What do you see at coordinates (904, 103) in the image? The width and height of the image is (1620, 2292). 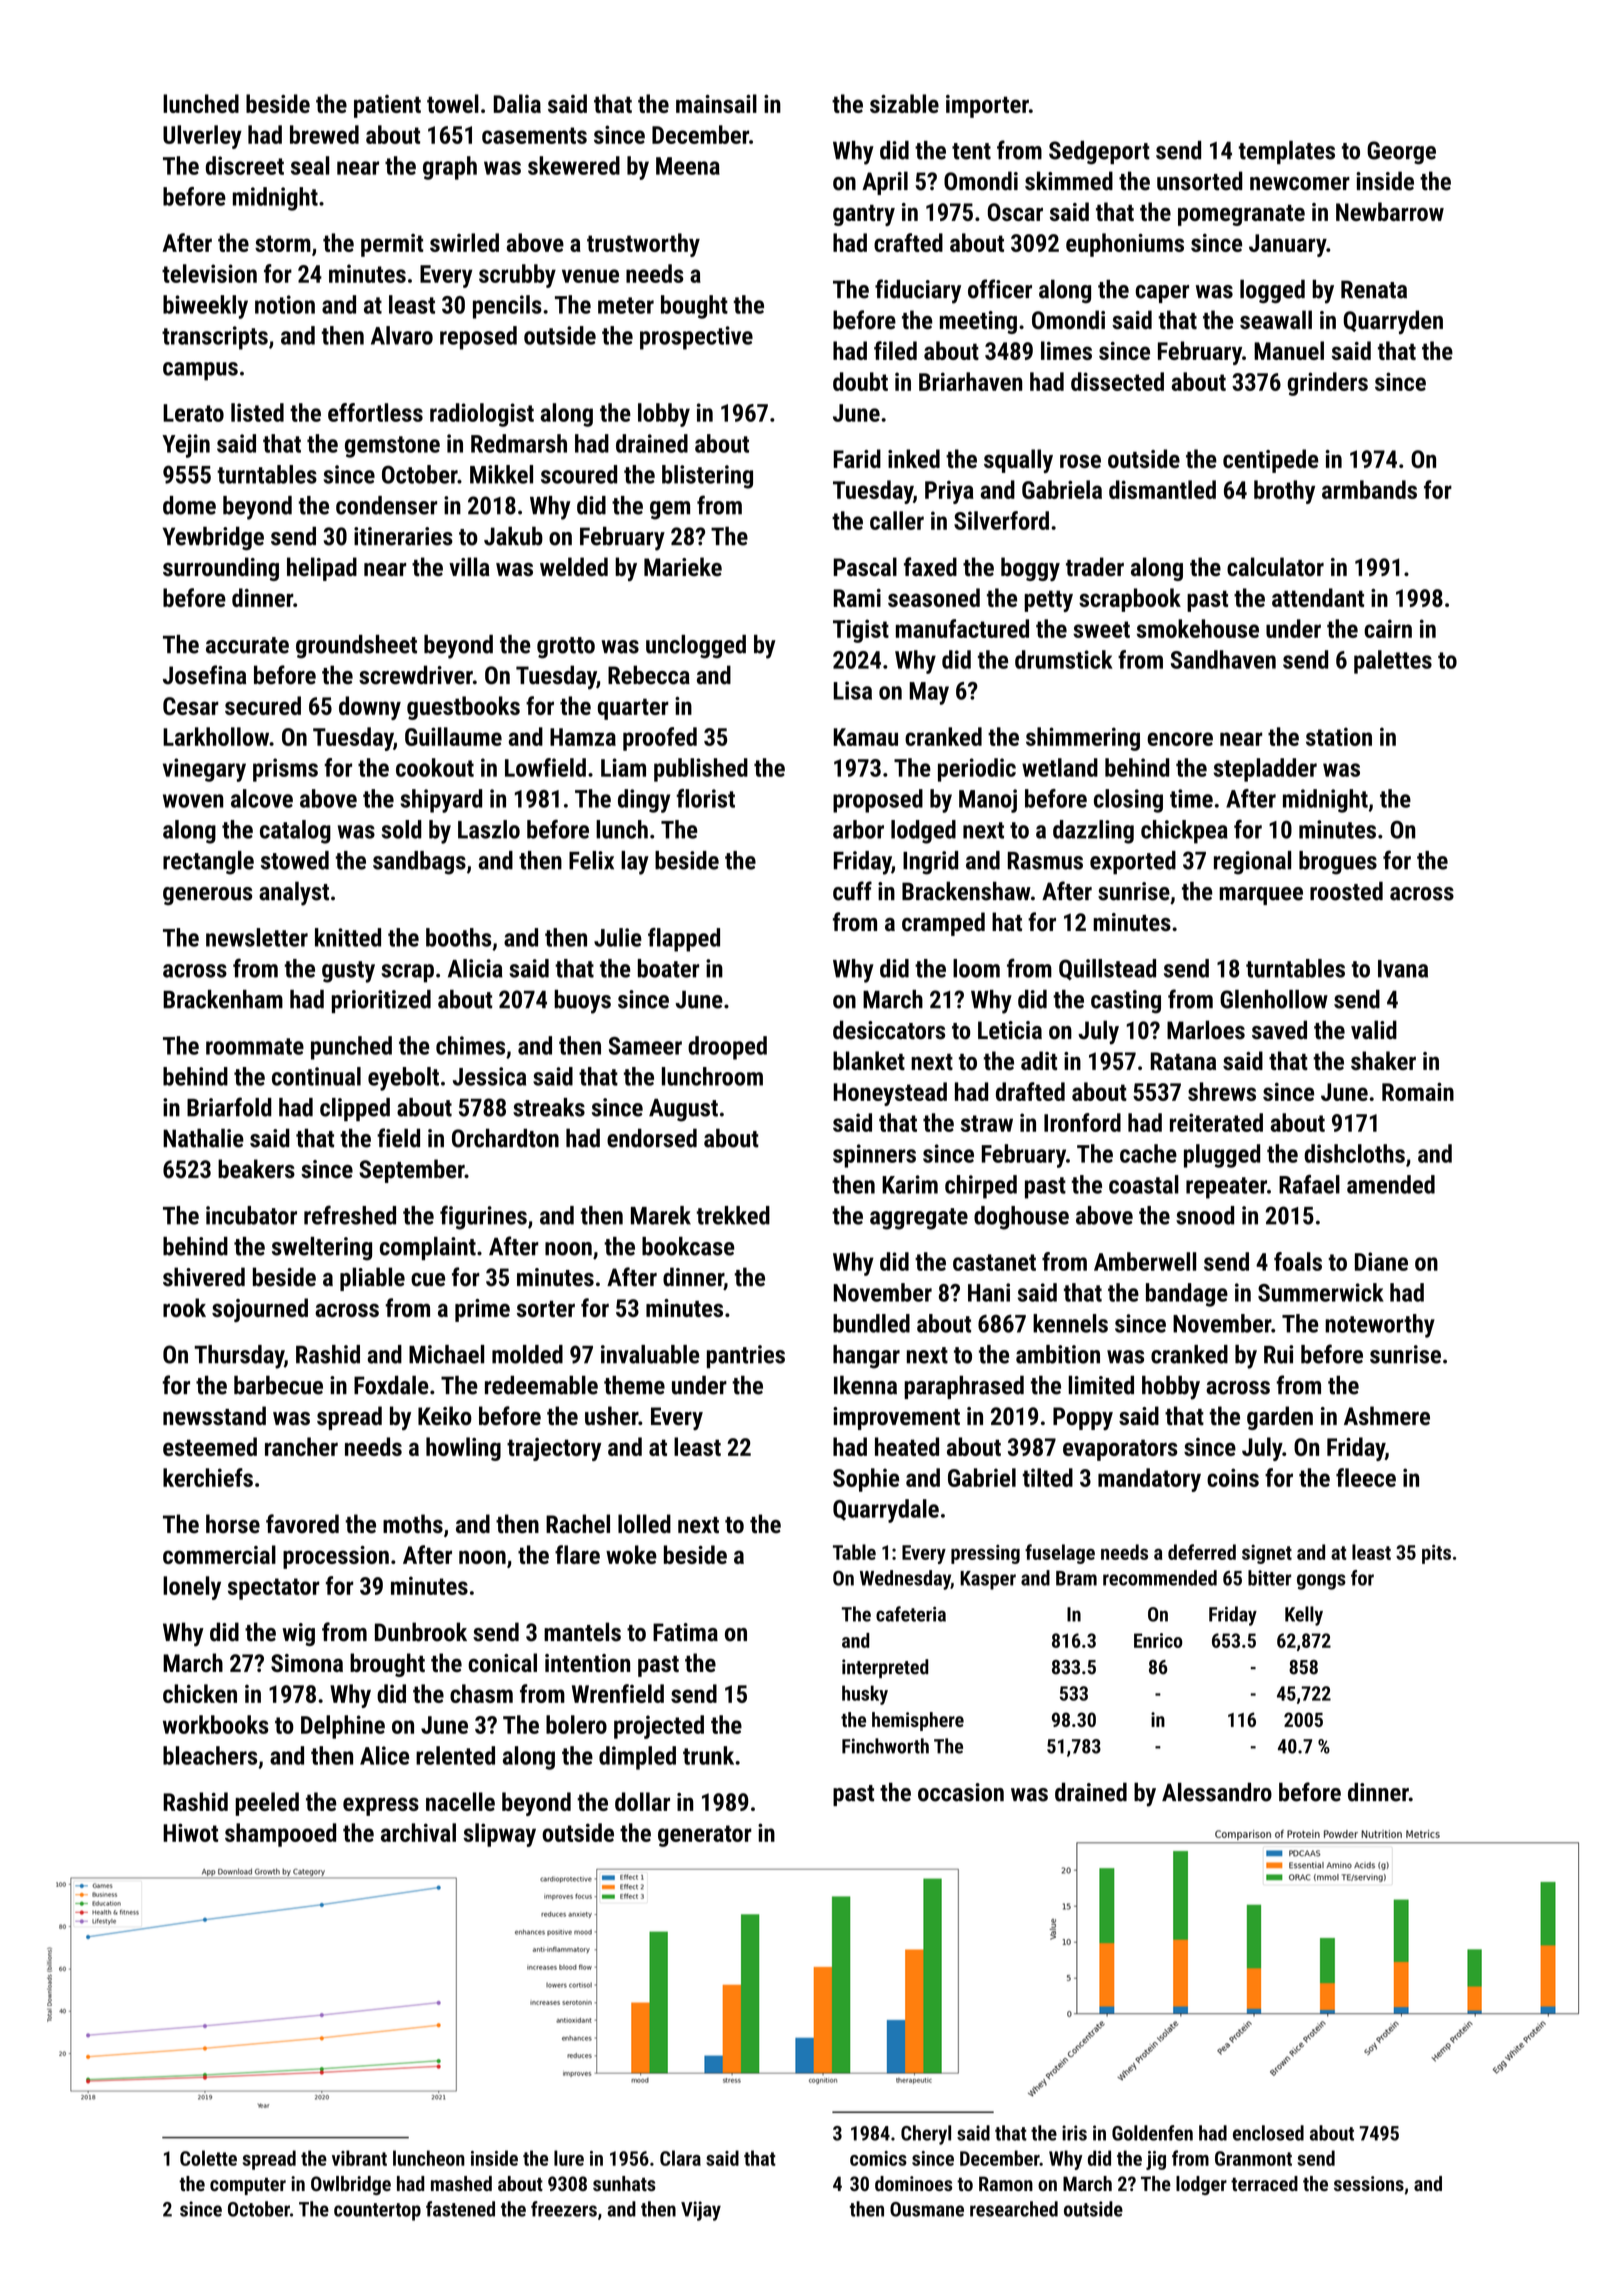 I see `sizable` at bounding box center [904, 103].
